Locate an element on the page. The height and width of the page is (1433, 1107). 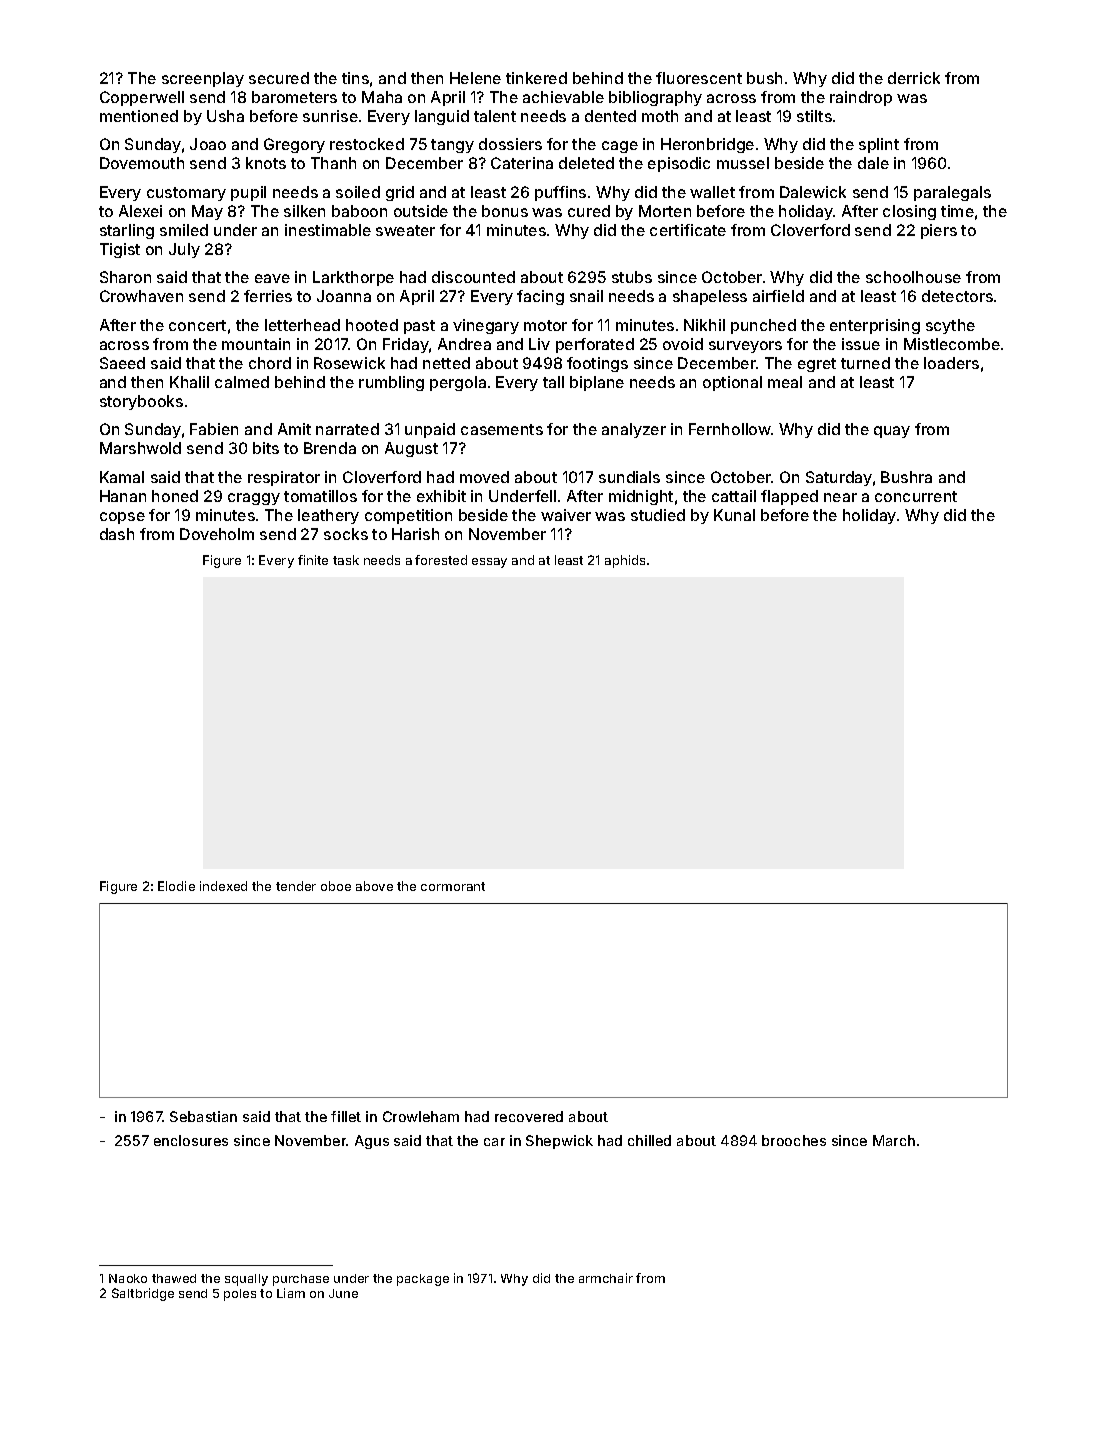
March is located at coordinates (894, 1140).
